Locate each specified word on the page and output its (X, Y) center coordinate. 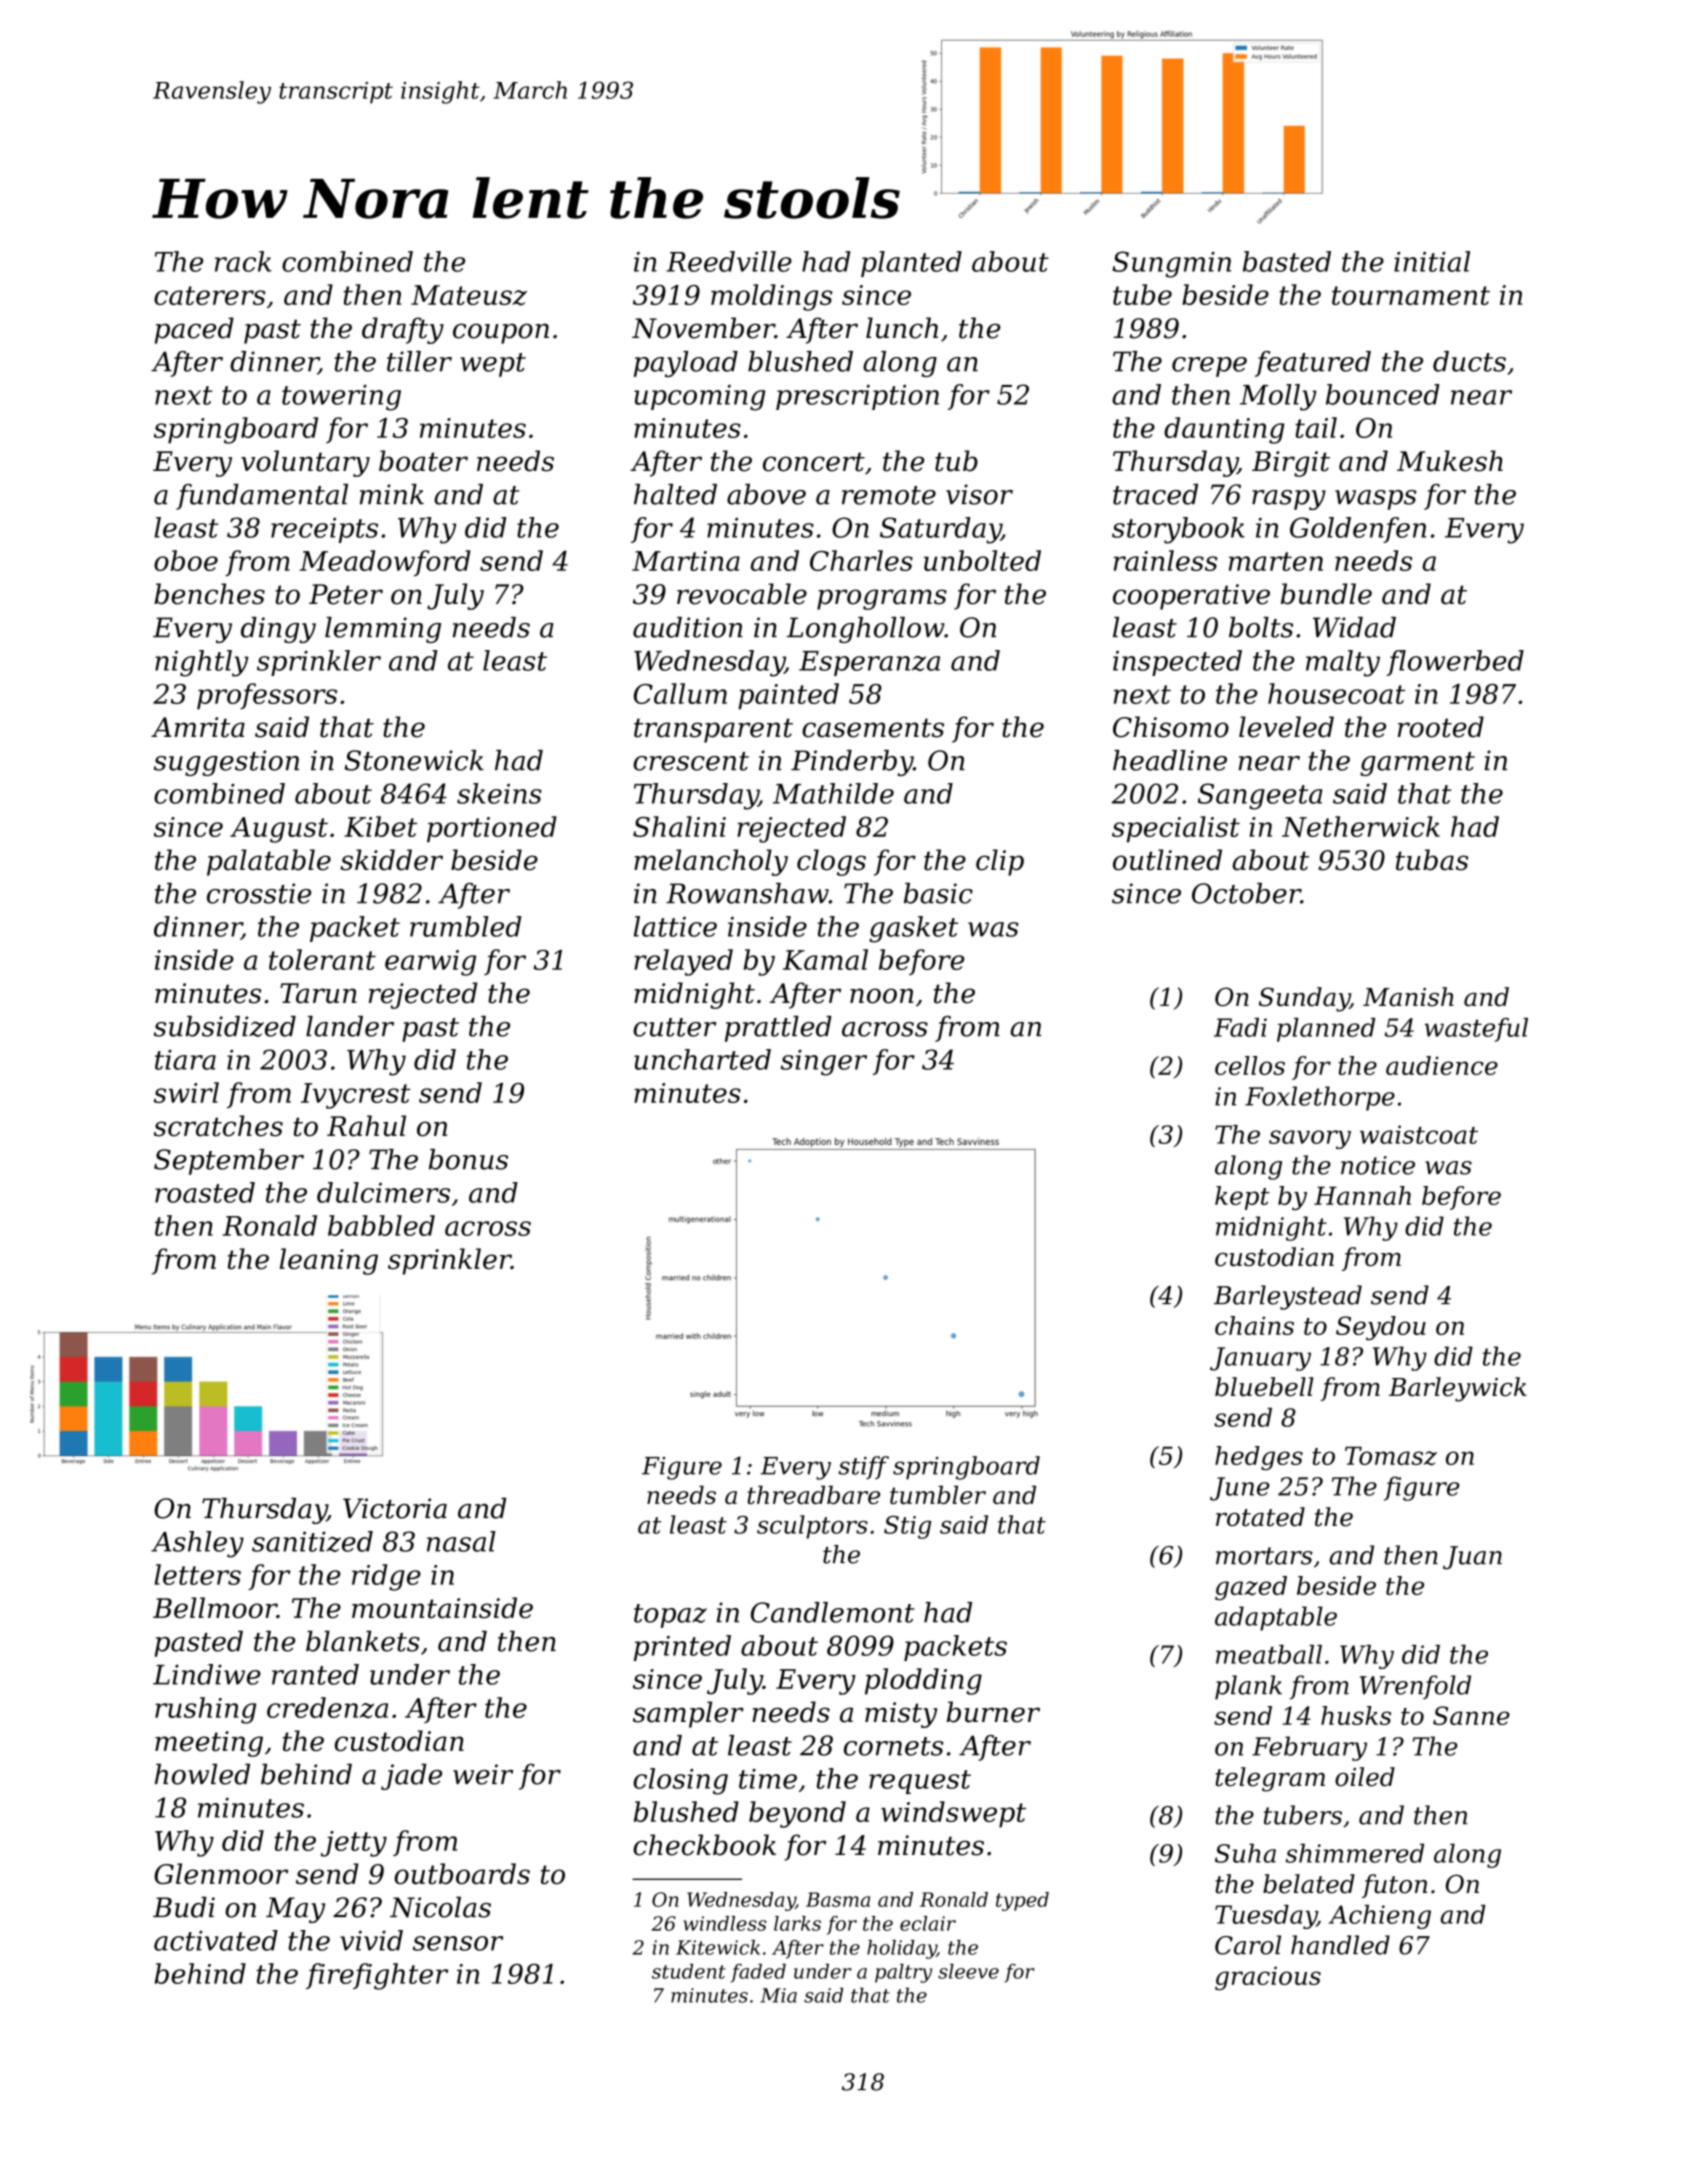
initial (1432, 261)
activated (216, 1940)
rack (243, 261)
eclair (928, 1923)
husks (1356, 1715)
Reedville (729, 261)
